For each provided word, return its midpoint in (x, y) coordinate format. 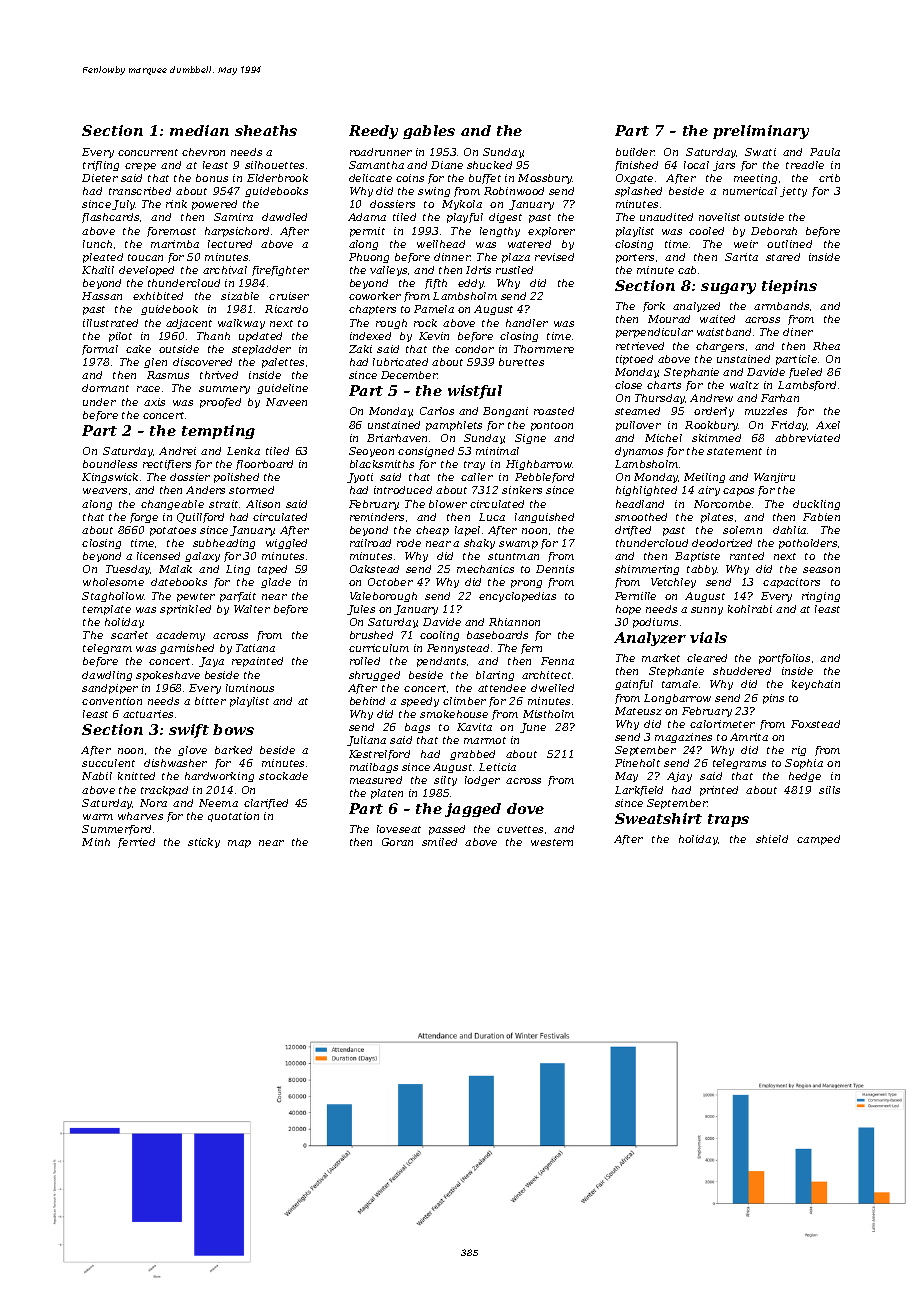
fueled (805, 373)
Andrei (177, 451)
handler (527, 323)
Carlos (437, 411)
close (628, 385)
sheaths (266, 130)
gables (429, 132)
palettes (283, 363)
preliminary (761, 132)
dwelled (552, 688)
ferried (136, 843)
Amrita (749, 737)
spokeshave (168, 676)
